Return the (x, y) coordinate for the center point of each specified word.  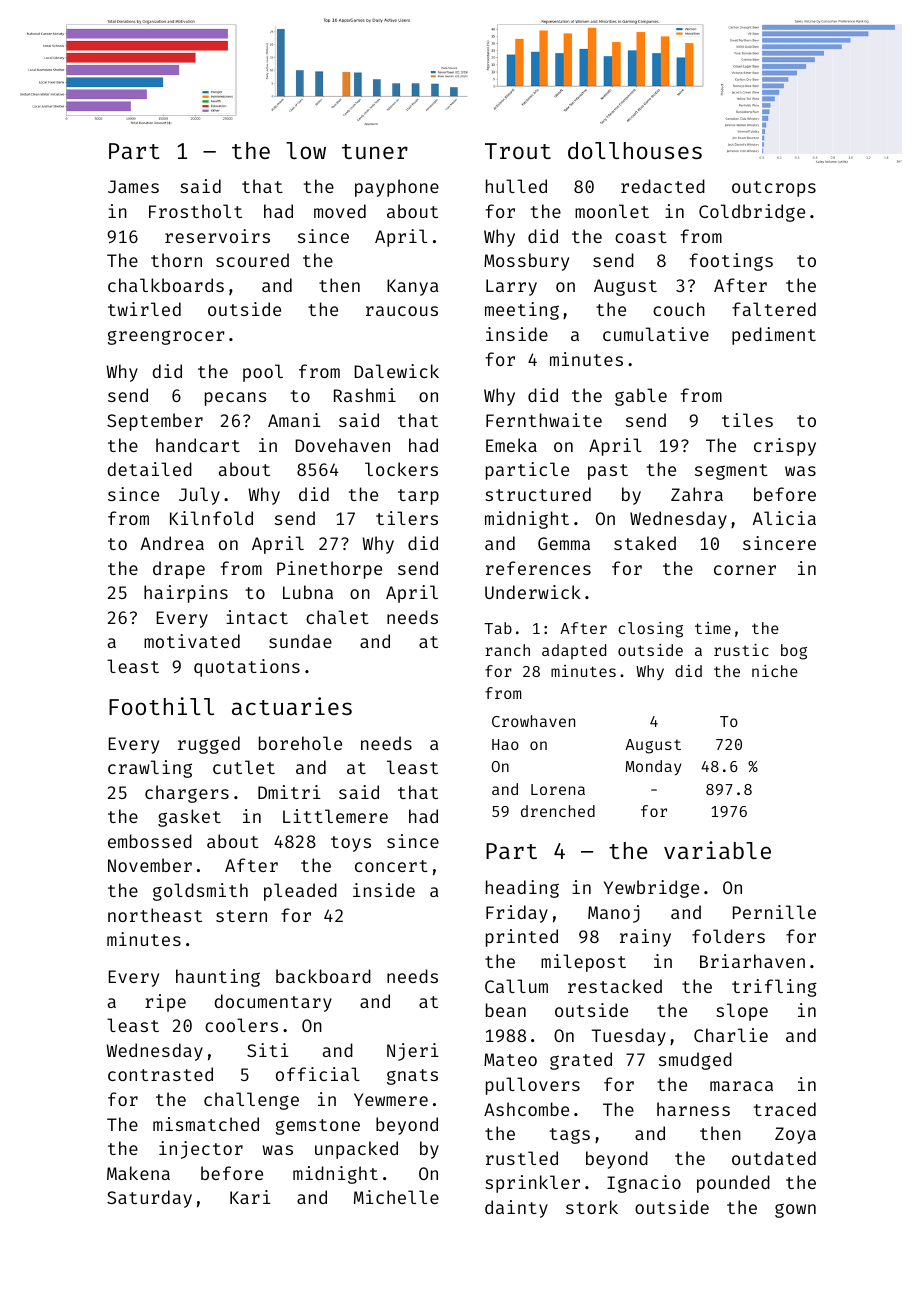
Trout (518, 151)
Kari (250, 1197)
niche (775, 671)
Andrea (172, 543)
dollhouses (635, 150)
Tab (498, 628)
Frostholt (195, 211)
